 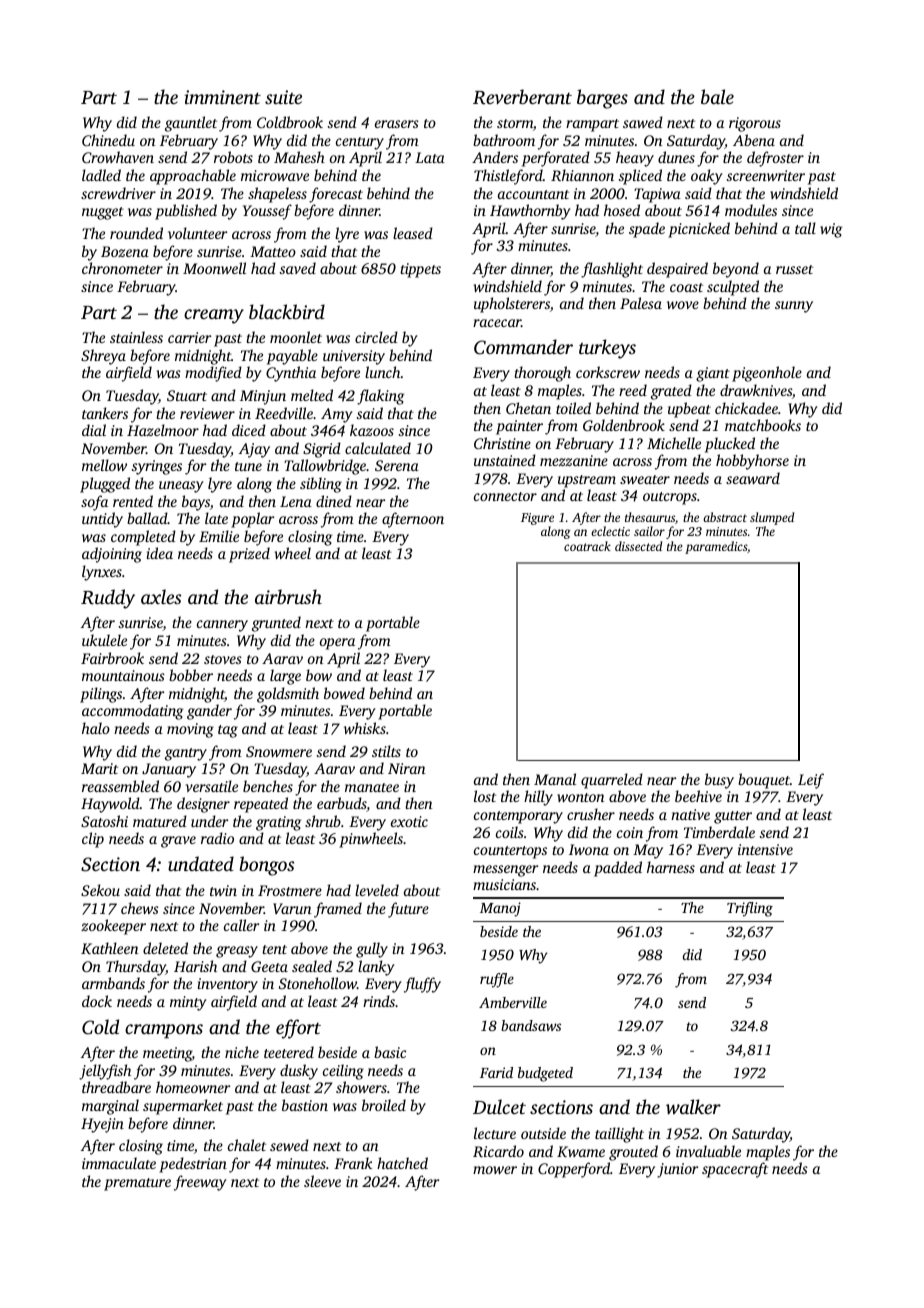 I want to click on greasy, so click(x=237, y=952).
